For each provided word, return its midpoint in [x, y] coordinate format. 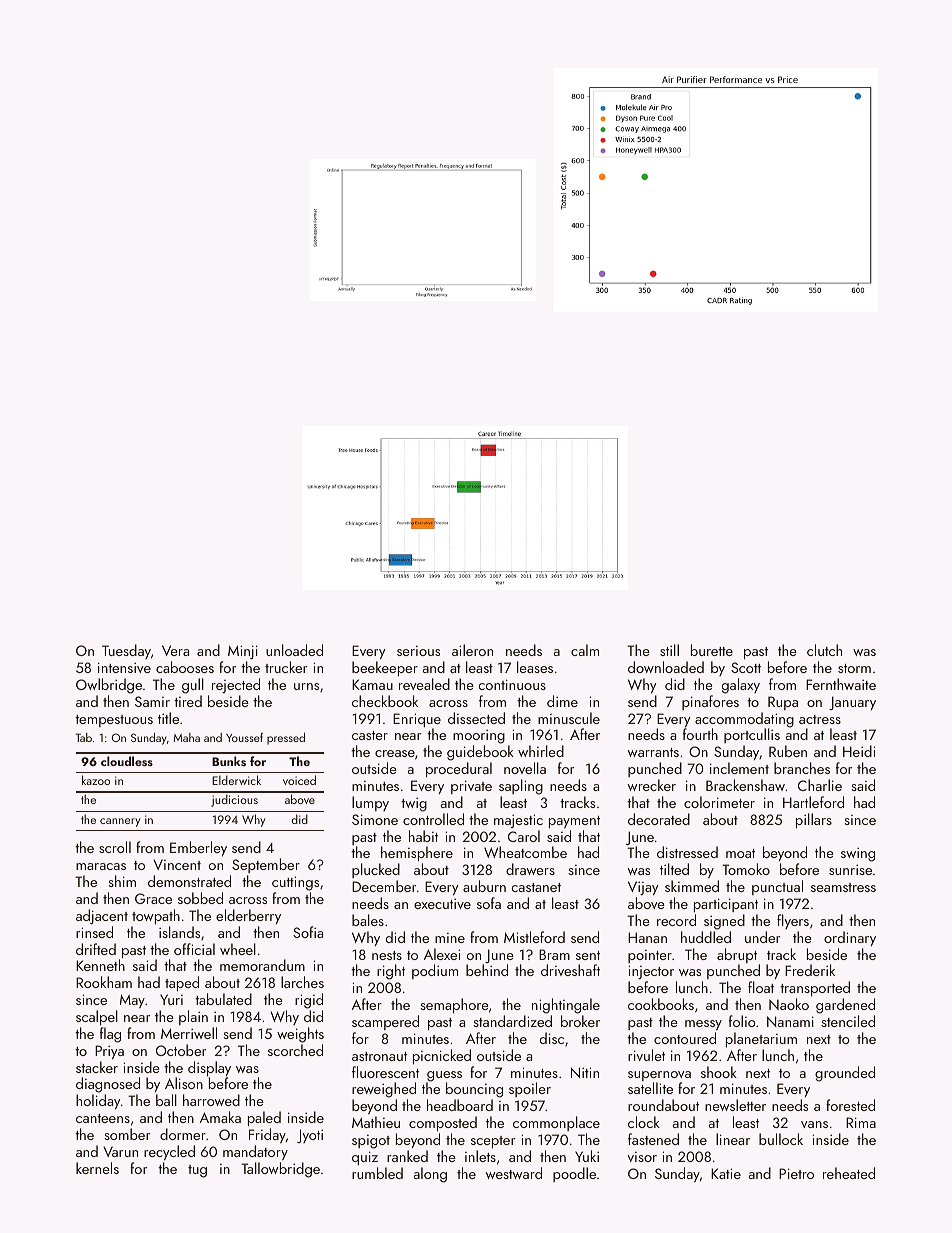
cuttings [295, 883]
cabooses [185, 667]
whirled [541, 751]
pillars [814, 820]
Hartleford [813, 802]
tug [197, 1171]
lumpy [370, 803]
